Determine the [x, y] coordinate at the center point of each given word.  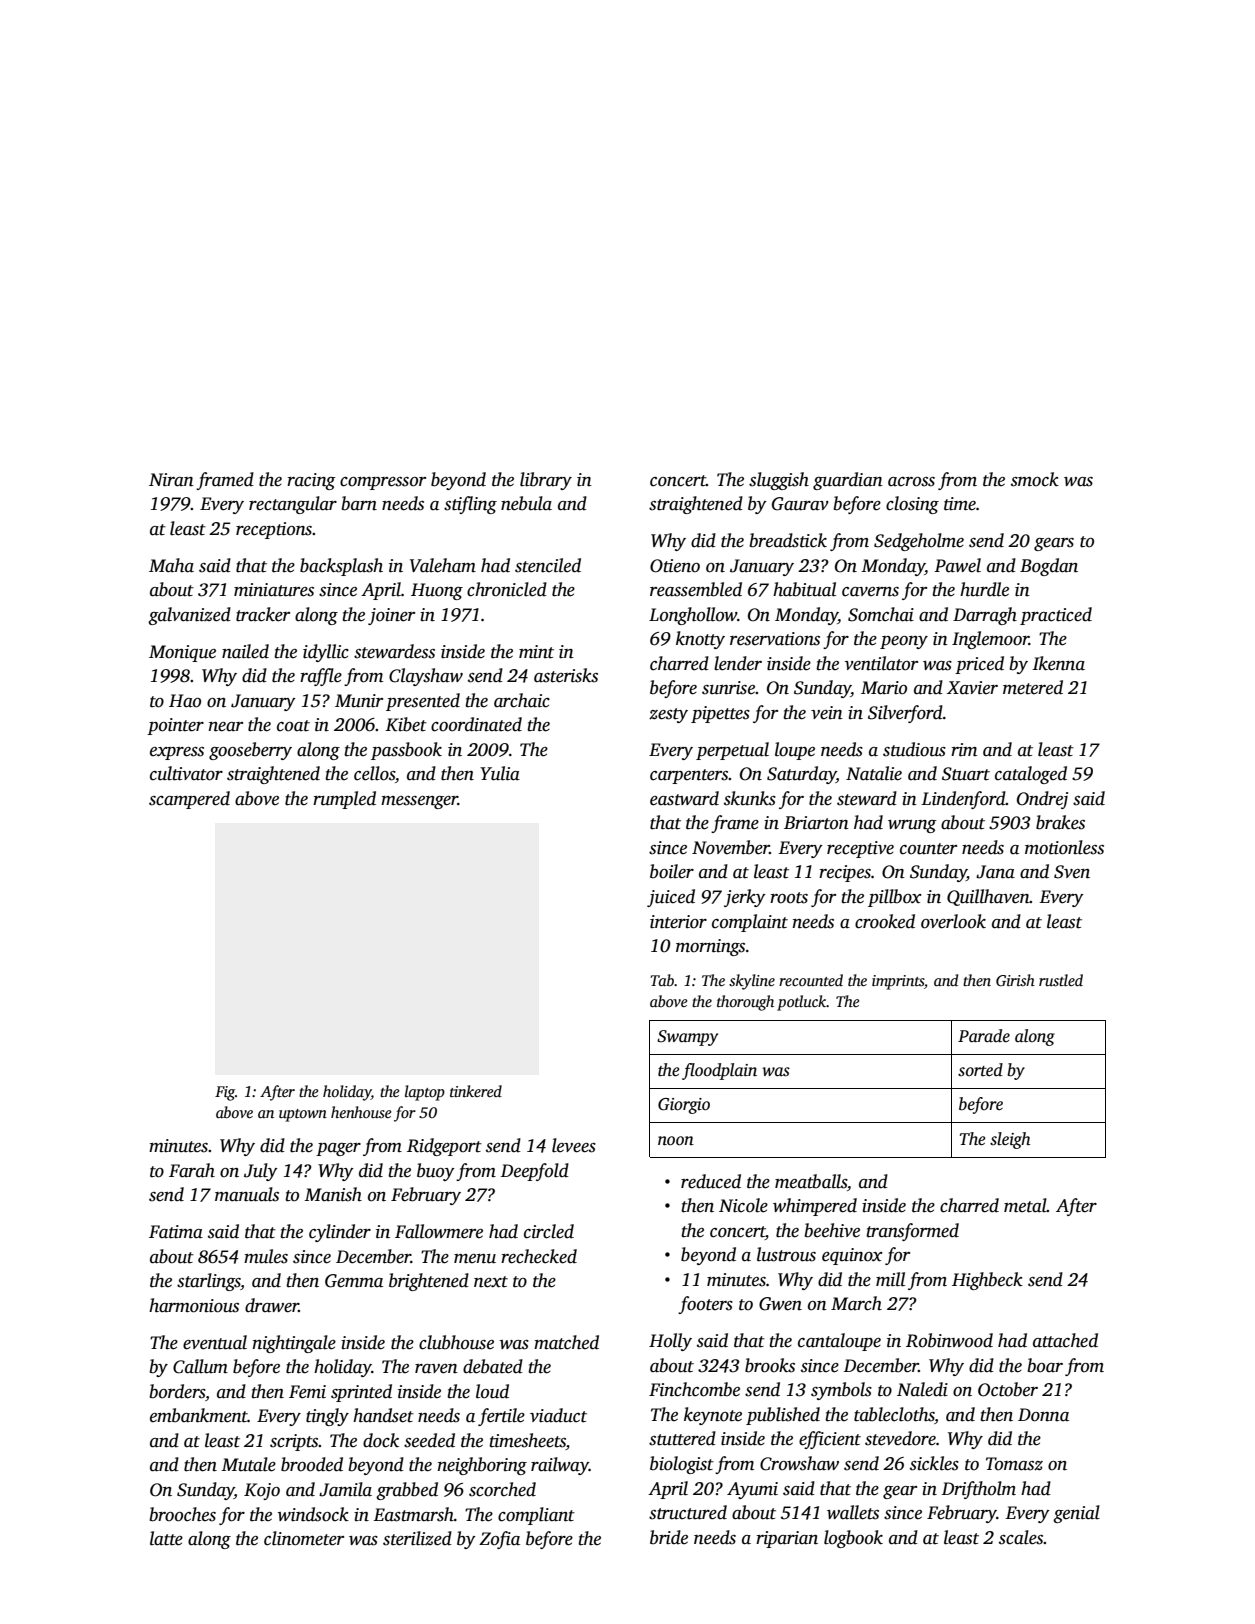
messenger [419, 802]
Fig [225, 1093]
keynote [713, 1416]
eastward [684, 798]
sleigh [1010, 1140]
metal [1025, 1205]
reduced [711, 1181]
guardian [848, 481]
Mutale [248, 1464]
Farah [192, 1170]
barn [359, 503]
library [546, 481]
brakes [1060, 822]
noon [676, 1141]
